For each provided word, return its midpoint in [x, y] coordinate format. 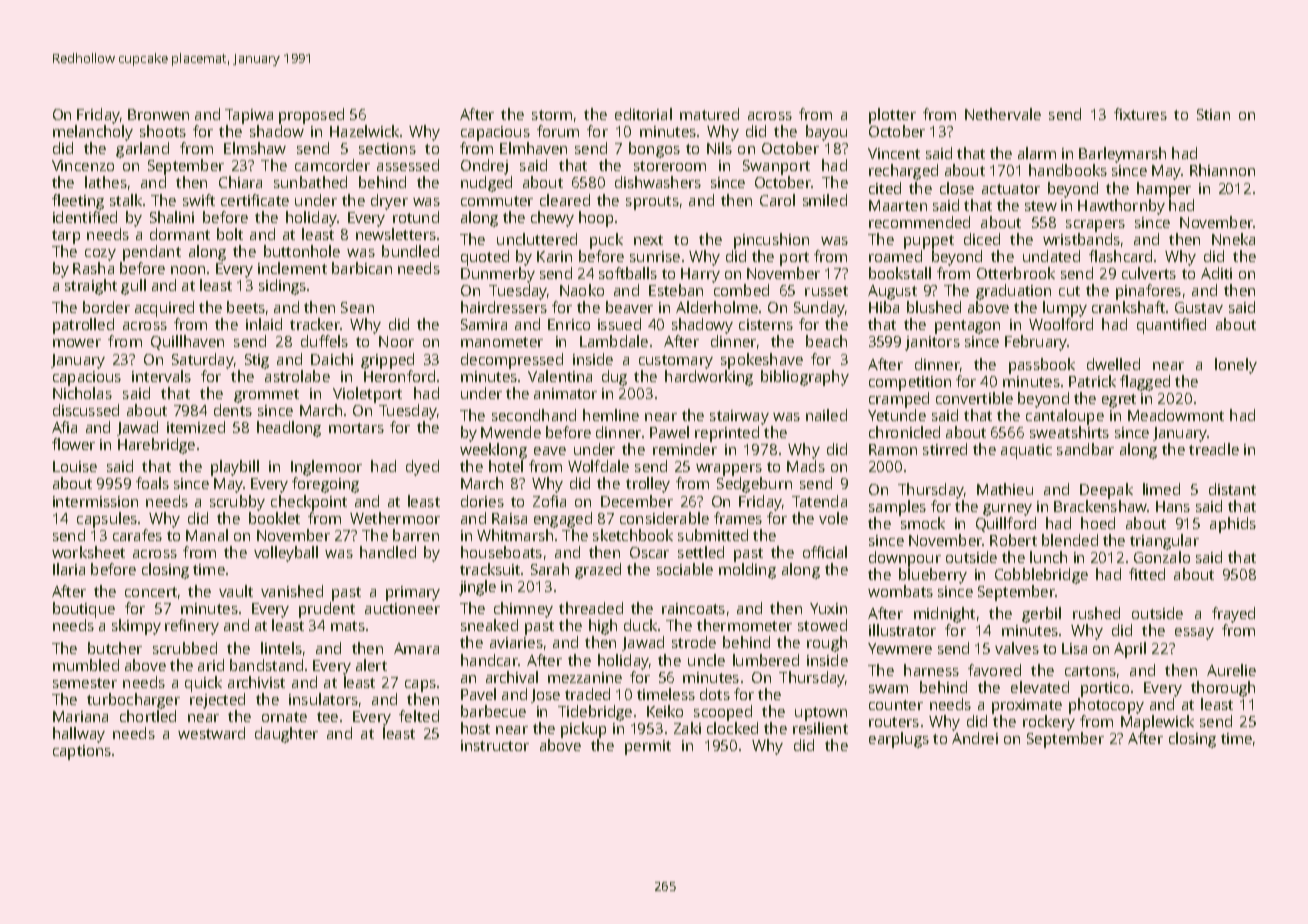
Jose [545, 696]
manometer [502, 342]
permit [648, 747]
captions [82, 752]
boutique [84, 610]
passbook [1042, 366]
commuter [497, 201]
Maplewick [1157, 723]
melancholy [93, 133]
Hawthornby [1121, 207]
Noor [396, 341]
